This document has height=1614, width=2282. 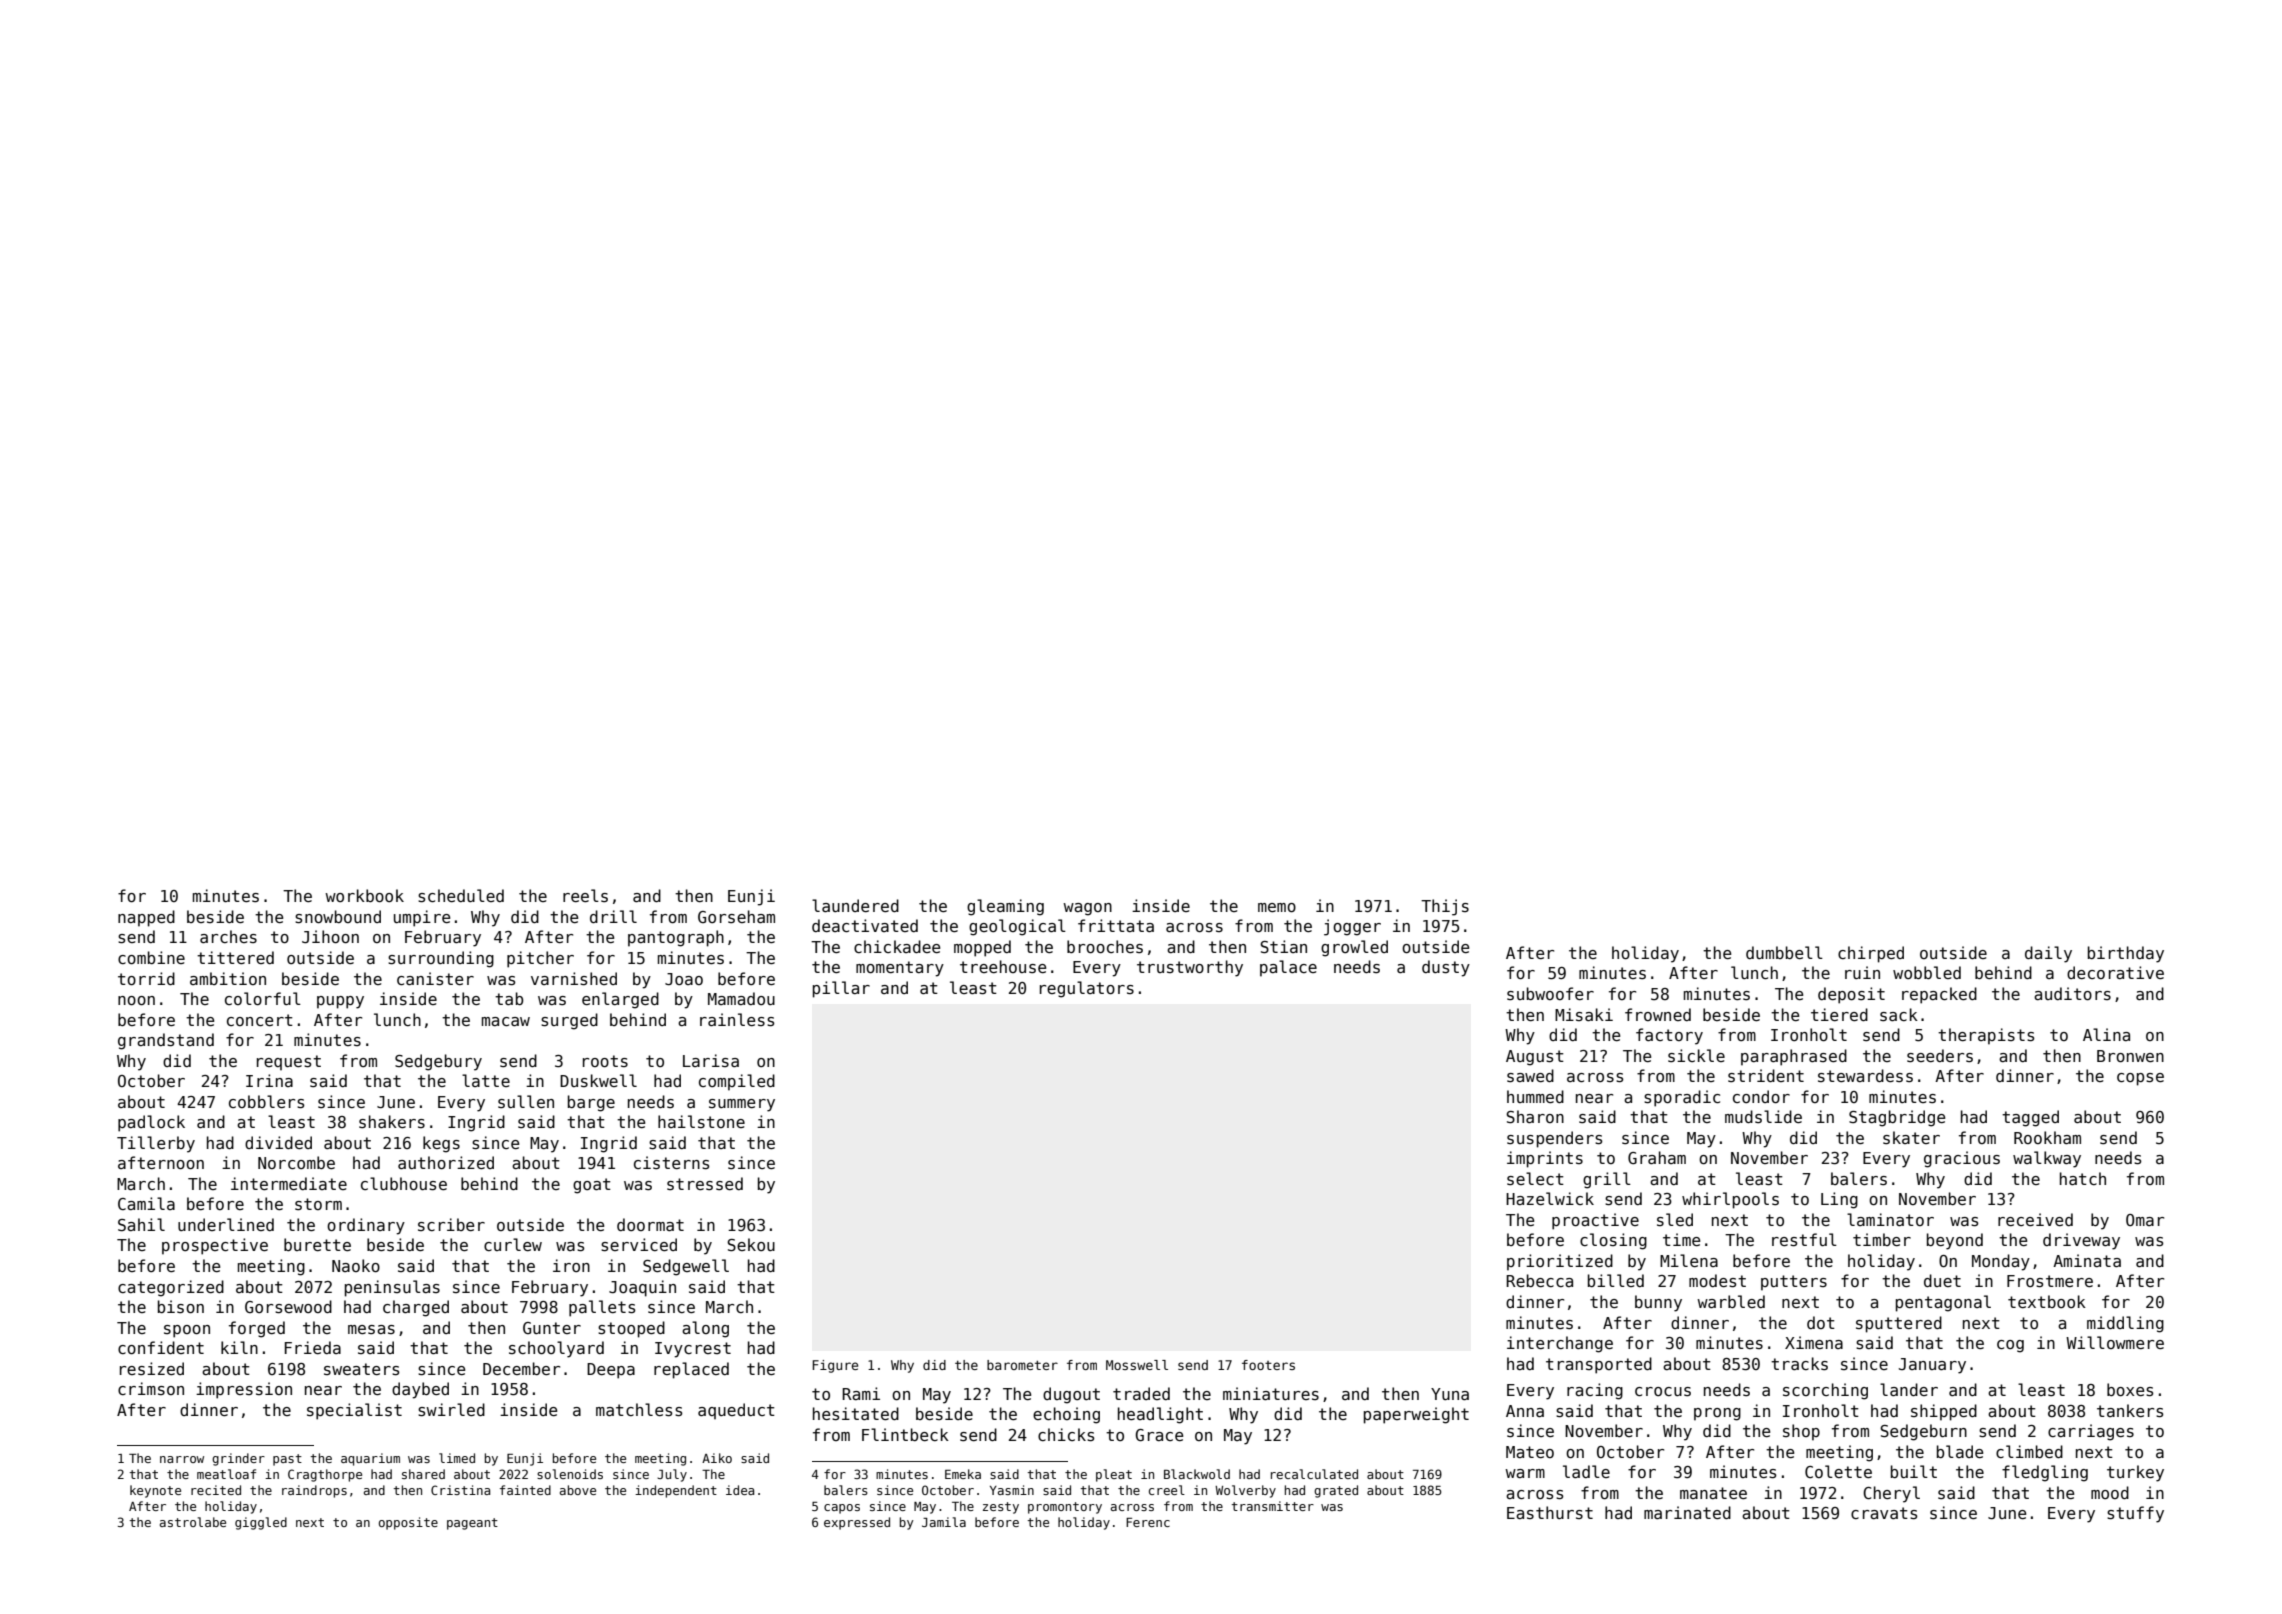 I want to click on curlew, so click(x=513, y=1244).
